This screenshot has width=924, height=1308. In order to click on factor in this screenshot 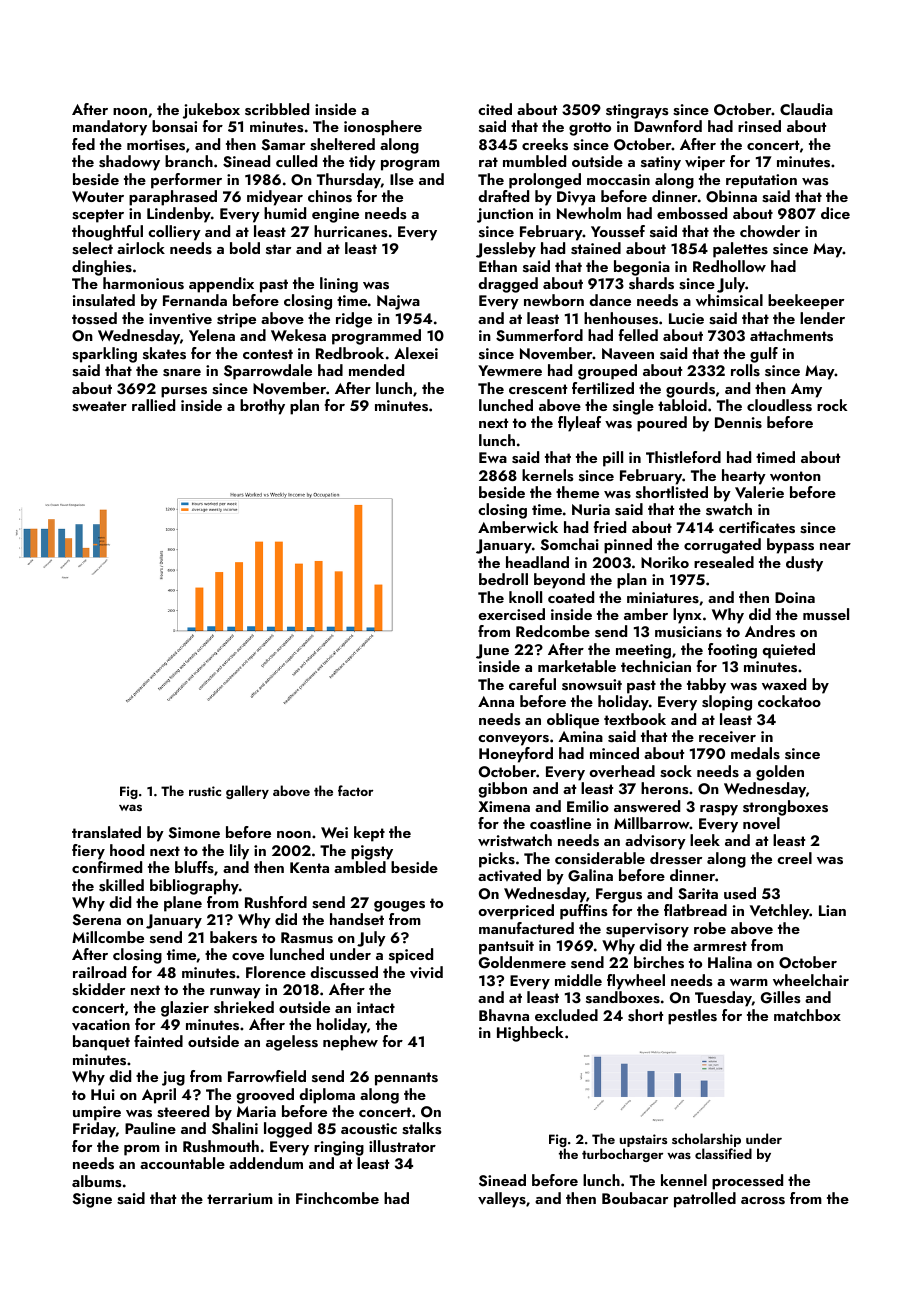, I will do `click(355, 790)`.
